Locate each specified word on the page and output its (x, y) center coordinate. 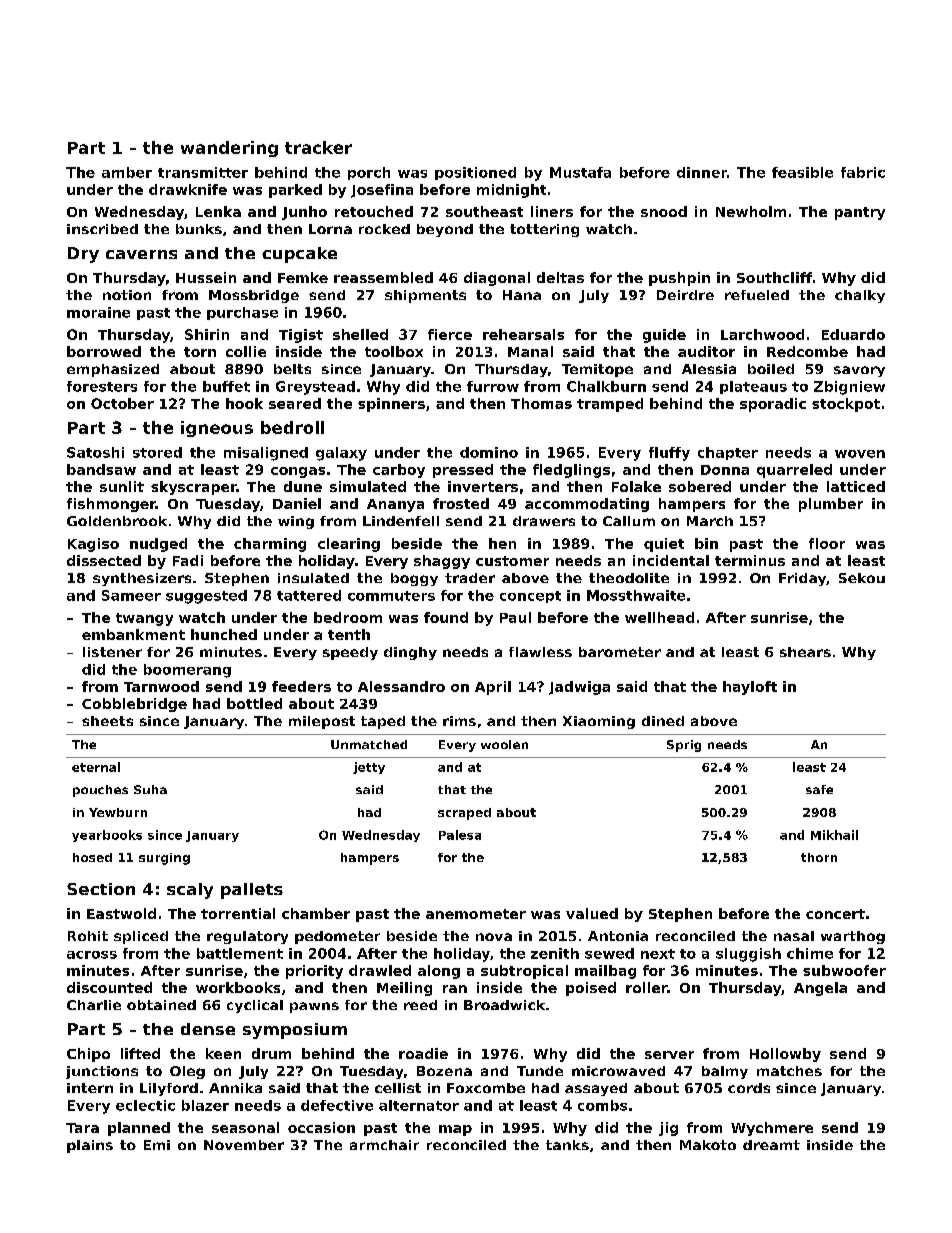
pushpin (679, 279)
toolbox (394, 351)
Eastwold (121, 913)
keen (223, 1053)
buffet (226, 386)
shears (805, 652)
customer (512, 561)
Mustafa (580, 172)
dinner (702, 172)
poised (591, 989)
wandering (229, 149)
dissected (104, 560)
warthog (853, 937)
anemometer (476, 914)
